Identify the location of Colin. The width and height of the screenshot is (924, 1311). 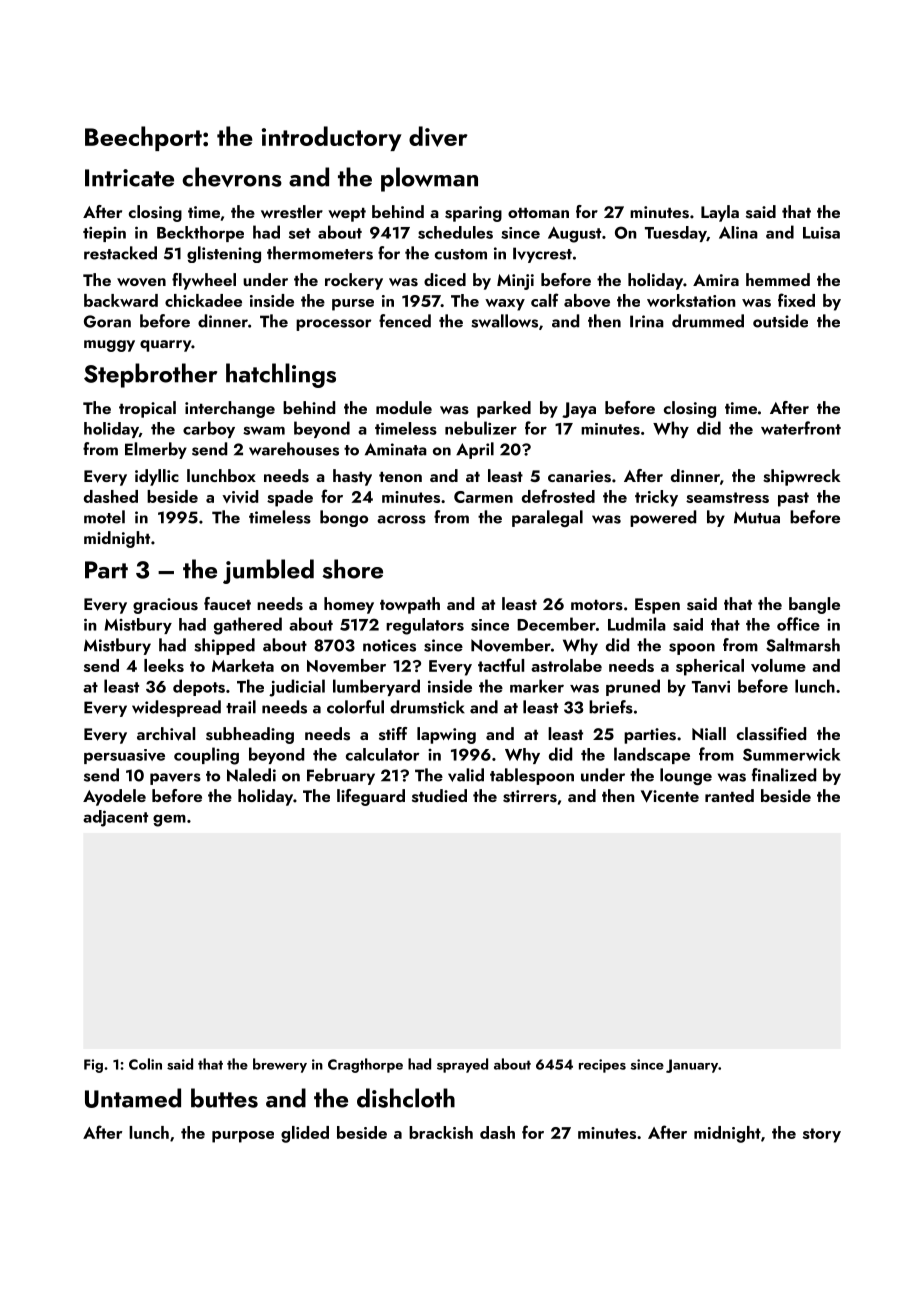
(145, 1064).
